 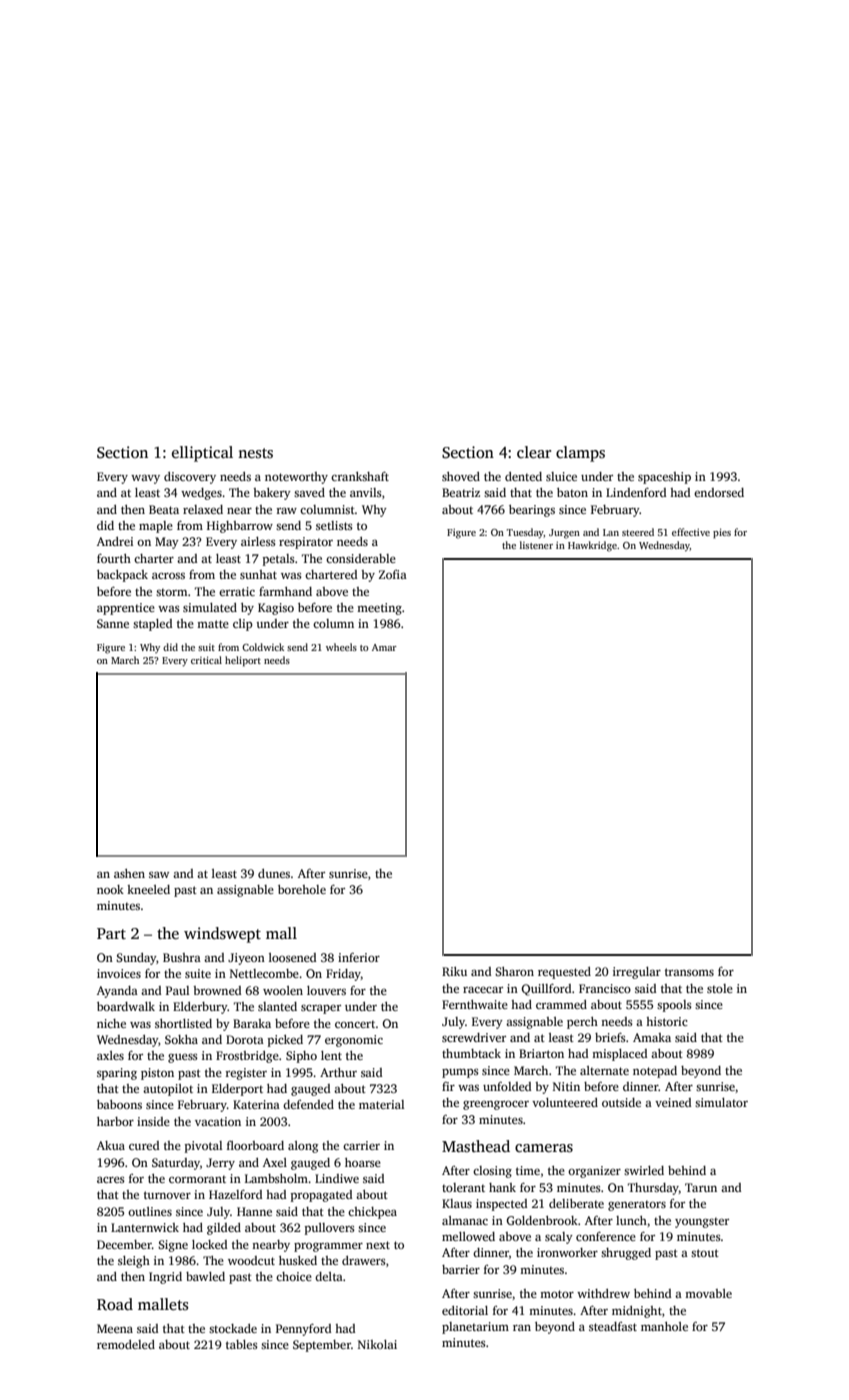 What do you see at coordinates (302, 889) in the document?
I see `borehole` at bounding box center [302, 889].
